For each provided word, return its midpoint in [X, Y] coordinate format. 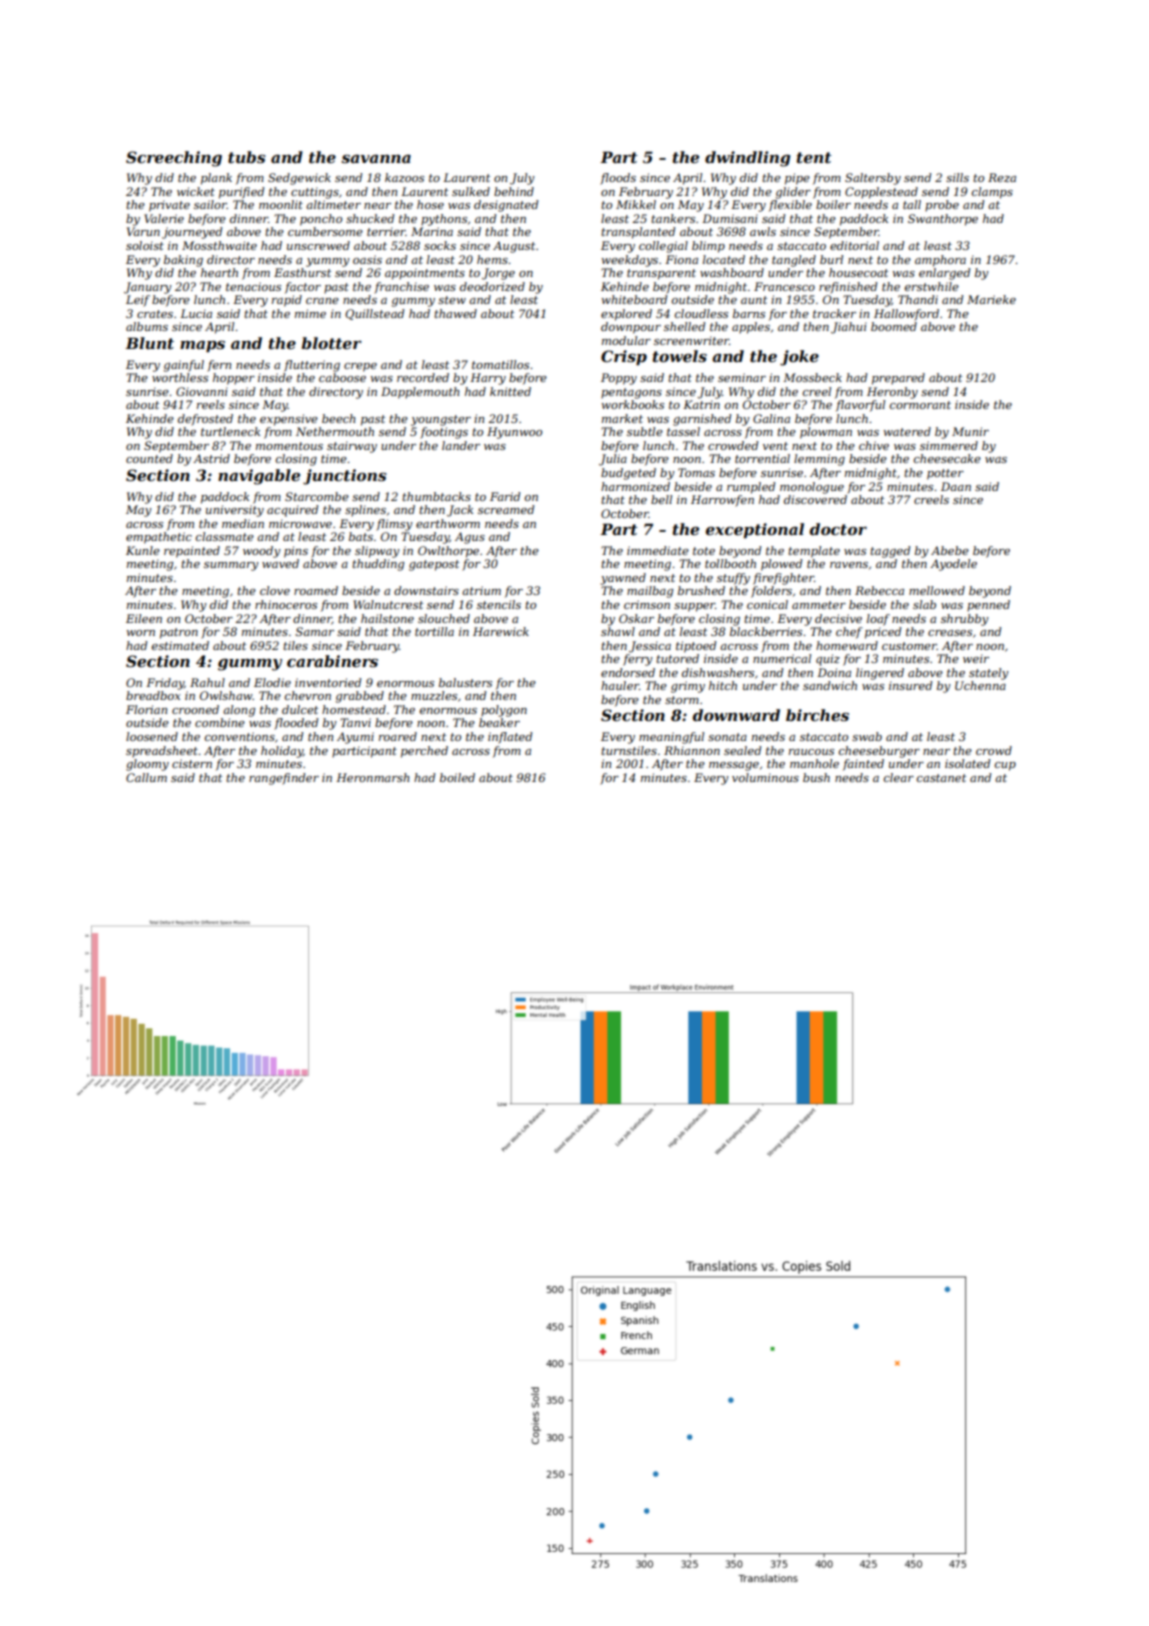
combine [220, 722]
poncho [321, 220]
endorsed [628, 672]
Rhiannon [692, 750]
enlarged [944, 274]
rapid [287, 301]
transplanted [638, 233]
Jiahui [849, 328]
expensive [289, 420]
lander [461, 445]
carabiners [332, 661]
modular [626, 340]
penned [988, 606]
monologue [812, 488]
